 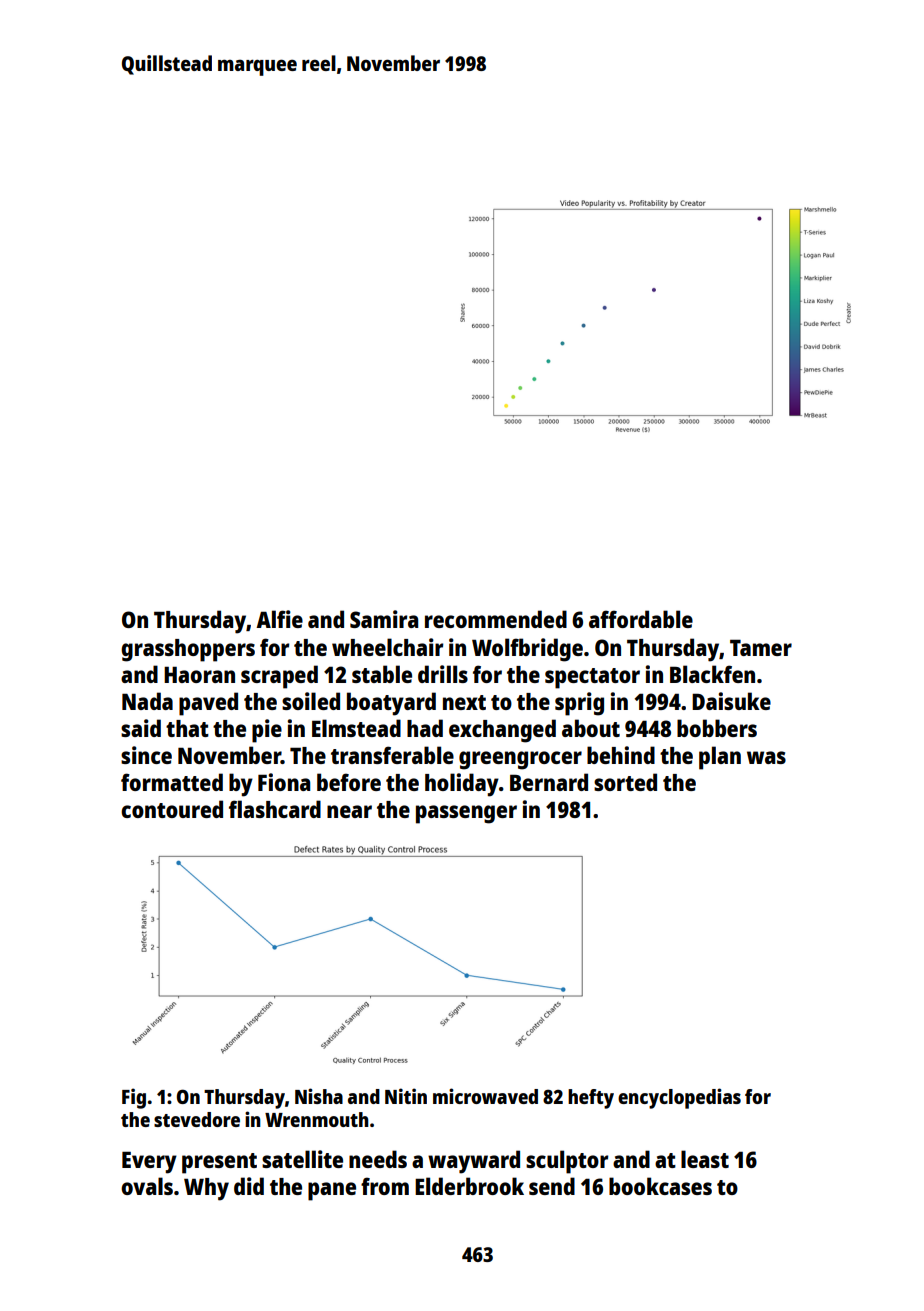 What do you see at coordinates (332, 1191) in the image?
I see `pane` at bounding box center [332, 1191].
